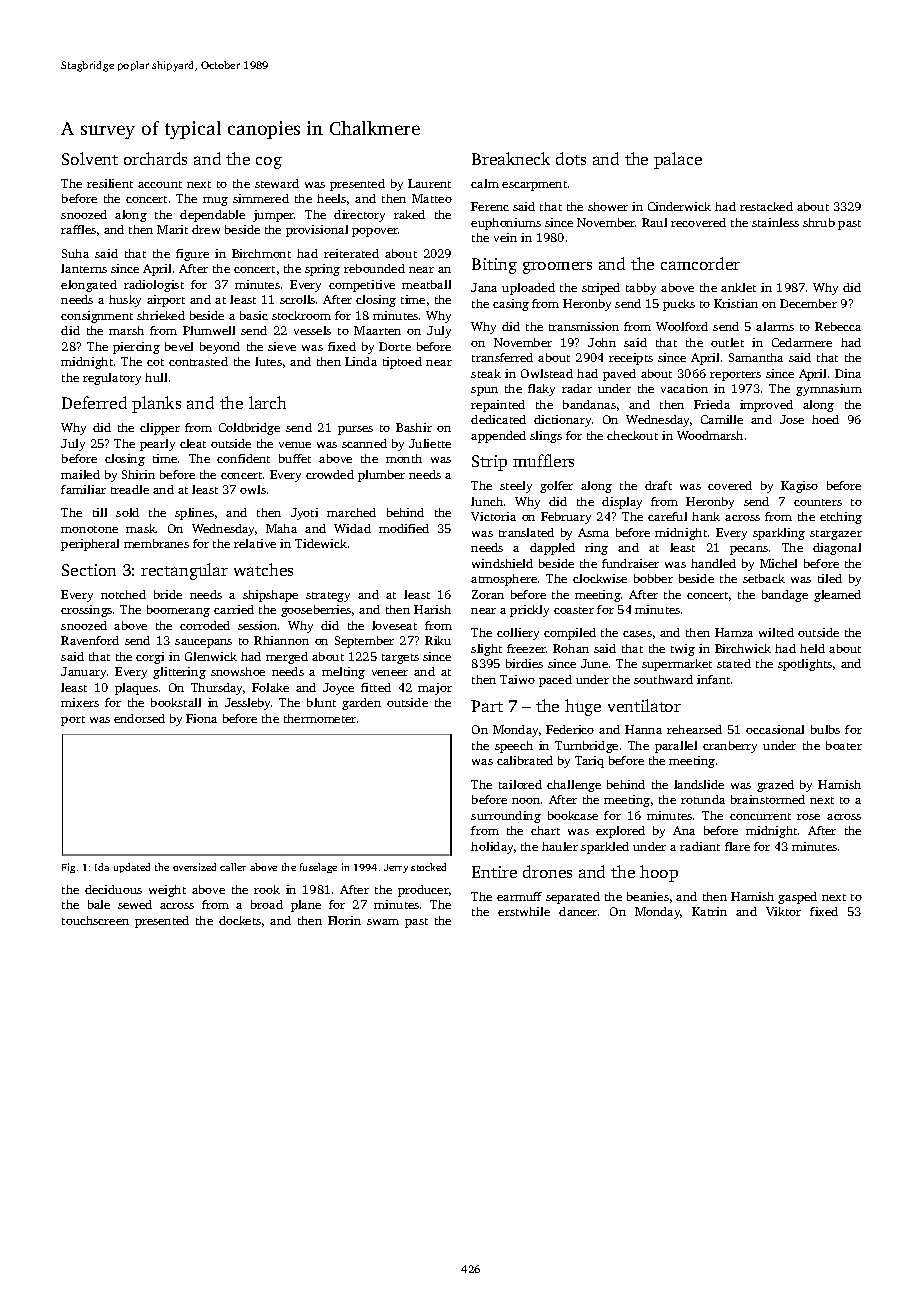 This page has width=924, height=1308. What do you see at coordinates (487, 501) in the page?
I see `lunch` at bounding box center [487, 501].
